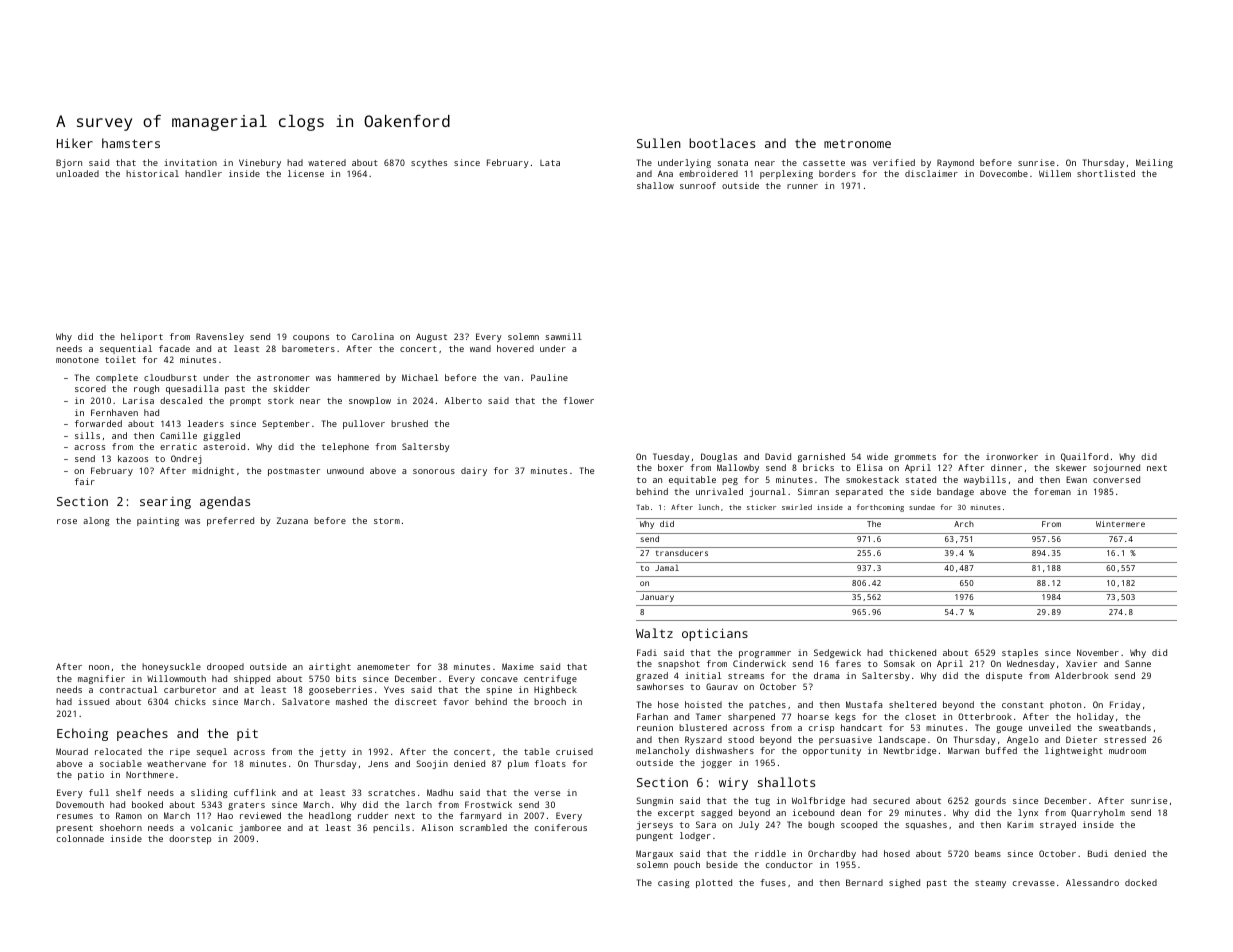  What do you see at coordinates (1106, 173) in the page?
I see `shortlisted` at bounding box center [1106, 173].
